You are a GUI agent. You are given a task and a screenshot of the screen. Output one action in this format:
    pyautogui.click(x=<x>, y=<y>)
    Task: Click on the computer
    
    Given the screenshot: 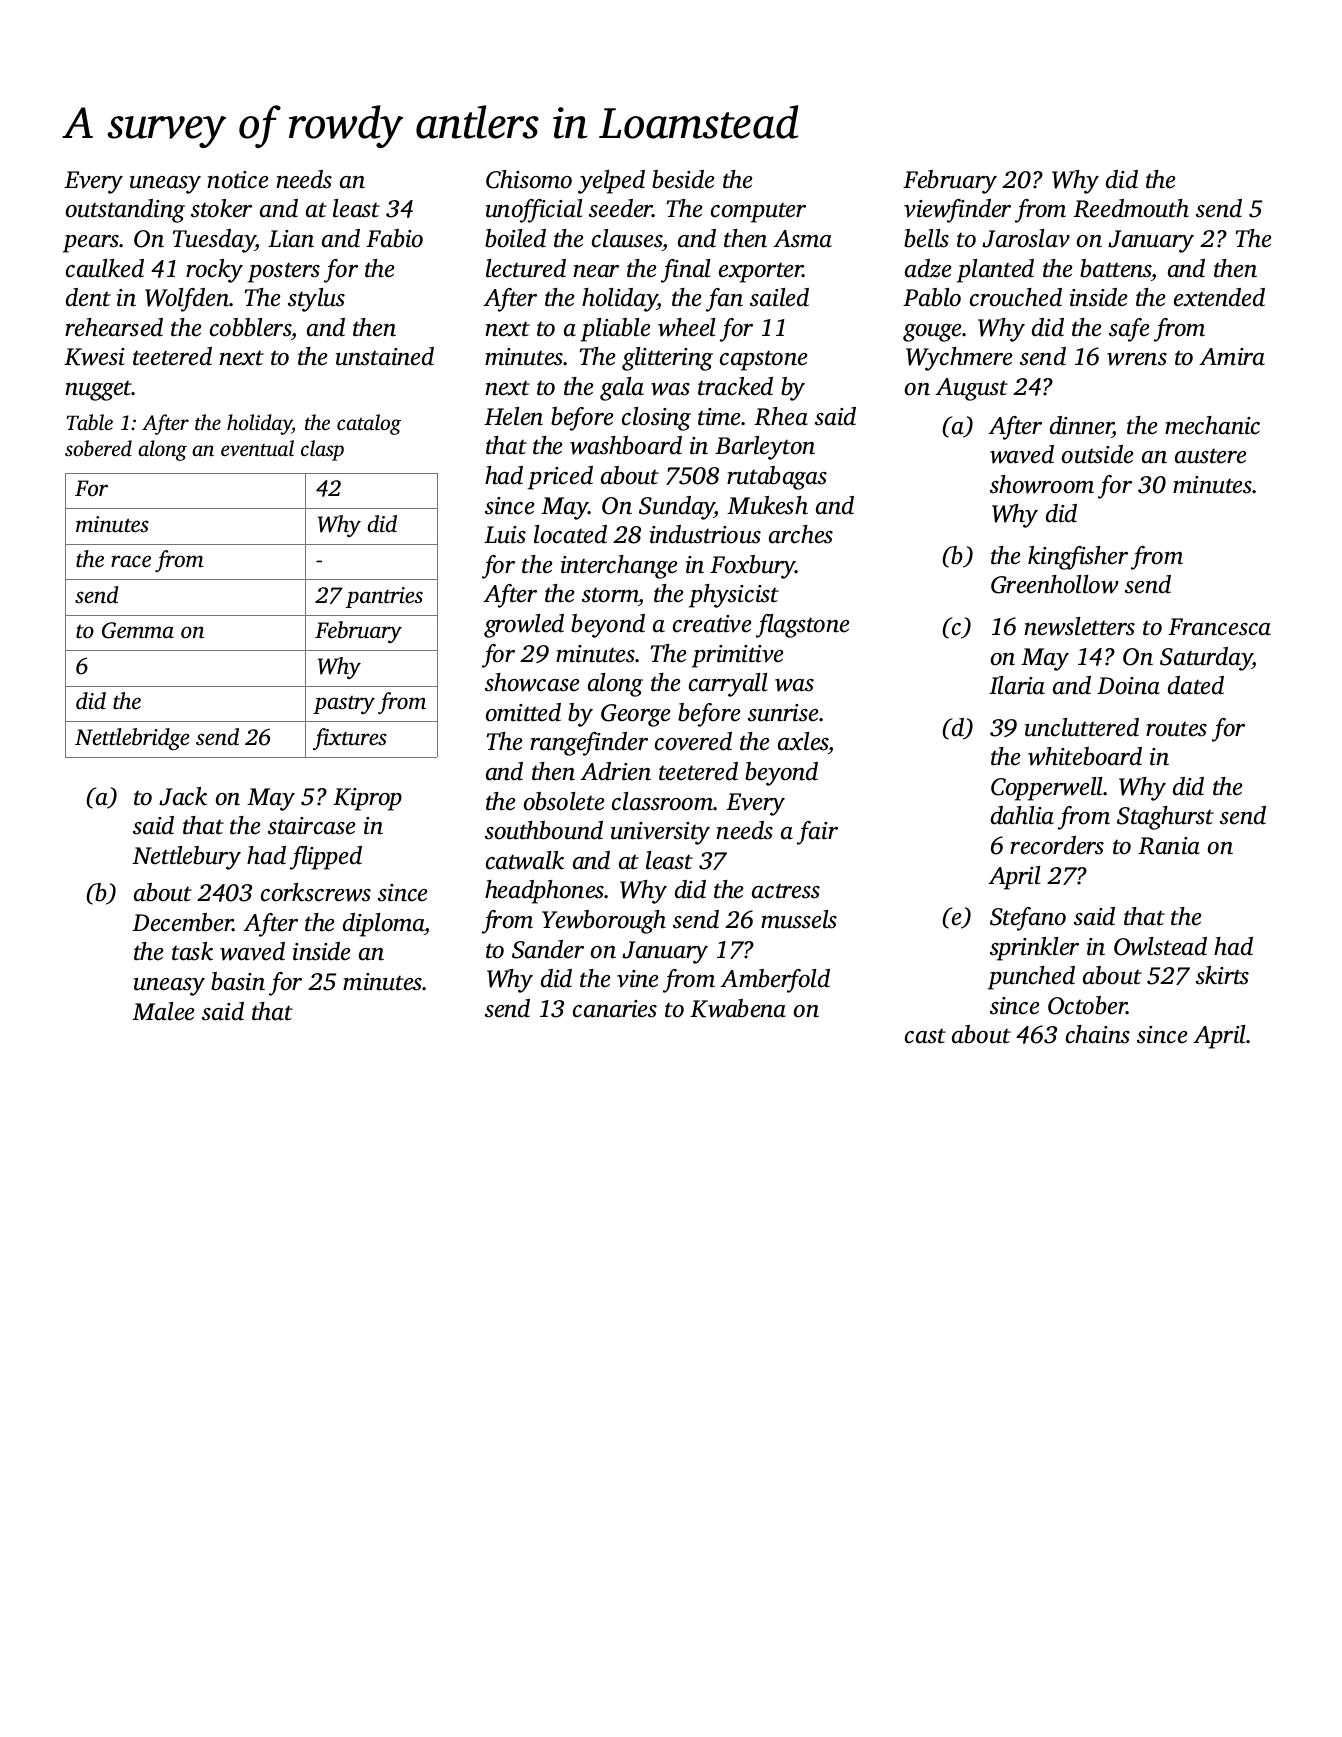 What is the action you would take?
    pyautogui.click(x=758, y=212)
